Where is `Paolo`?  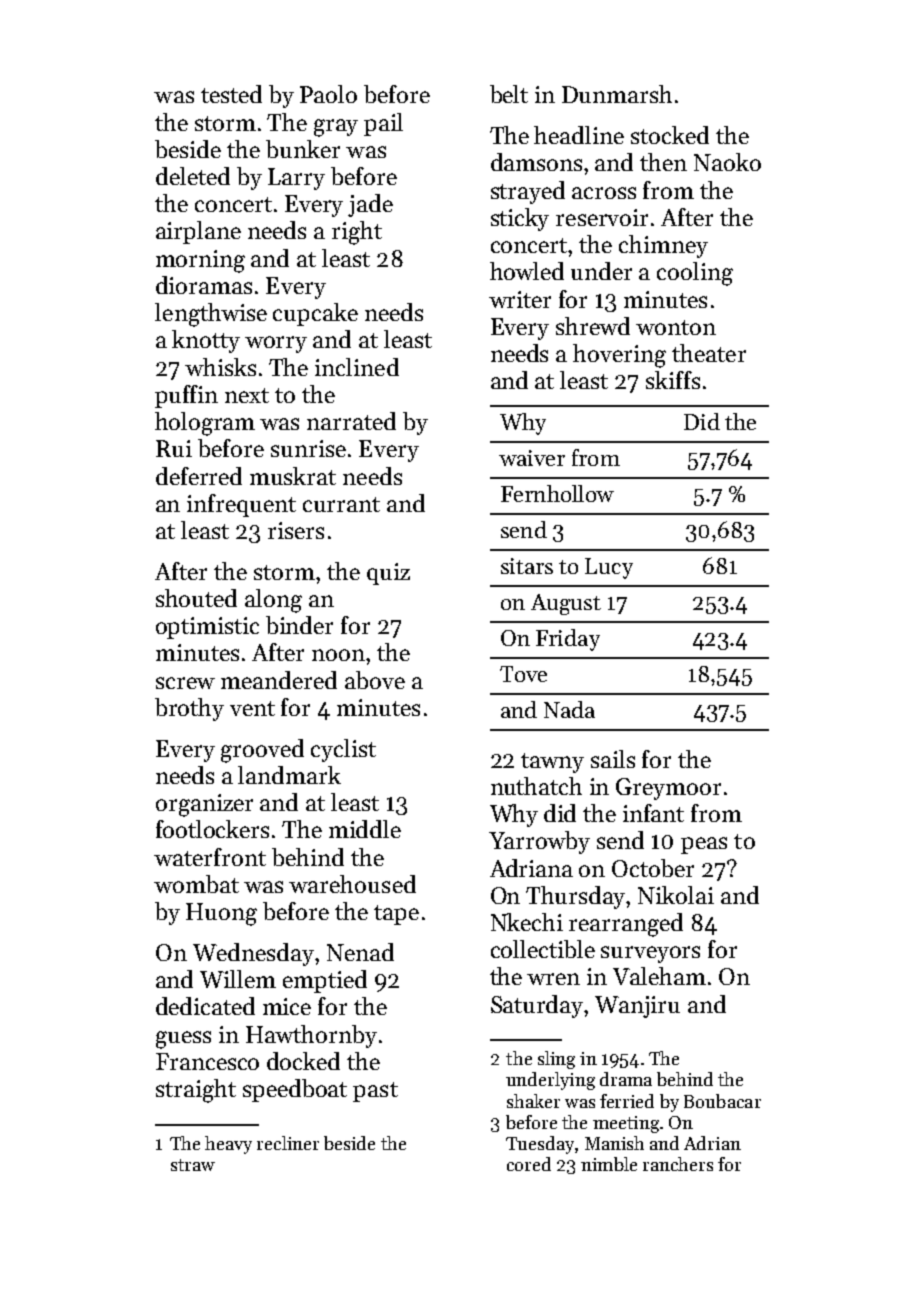
Paolo is located at coordinates (328, 94).
